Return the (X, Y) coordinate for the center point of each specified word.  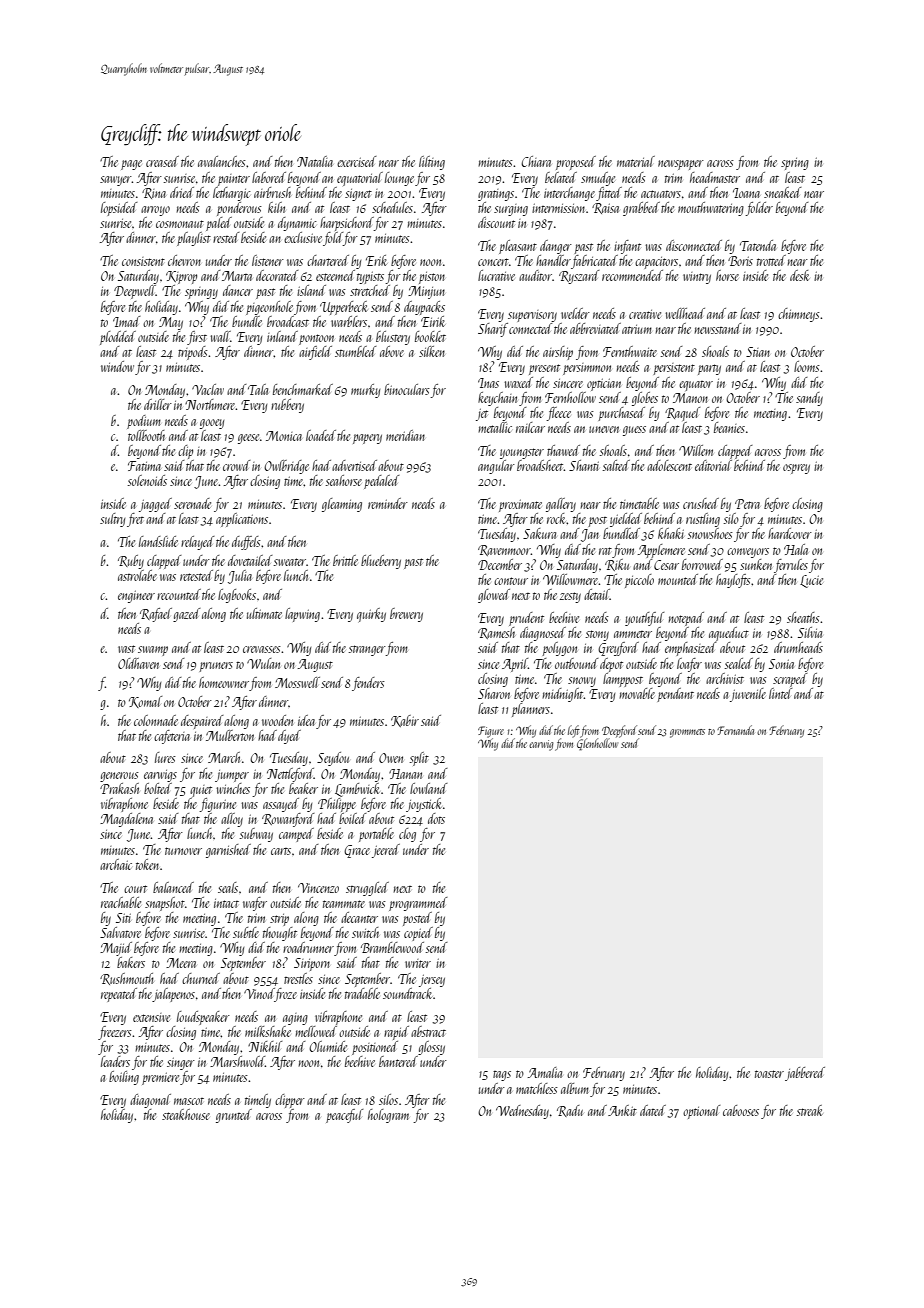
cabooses (741, 1110)
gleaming (342, 505)
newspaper (681, 165)
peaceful (344, 1116)
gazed (186, 615)
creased (162, 161)
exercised (356, 161)
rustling (703, 520)
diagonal (150, 1101)
